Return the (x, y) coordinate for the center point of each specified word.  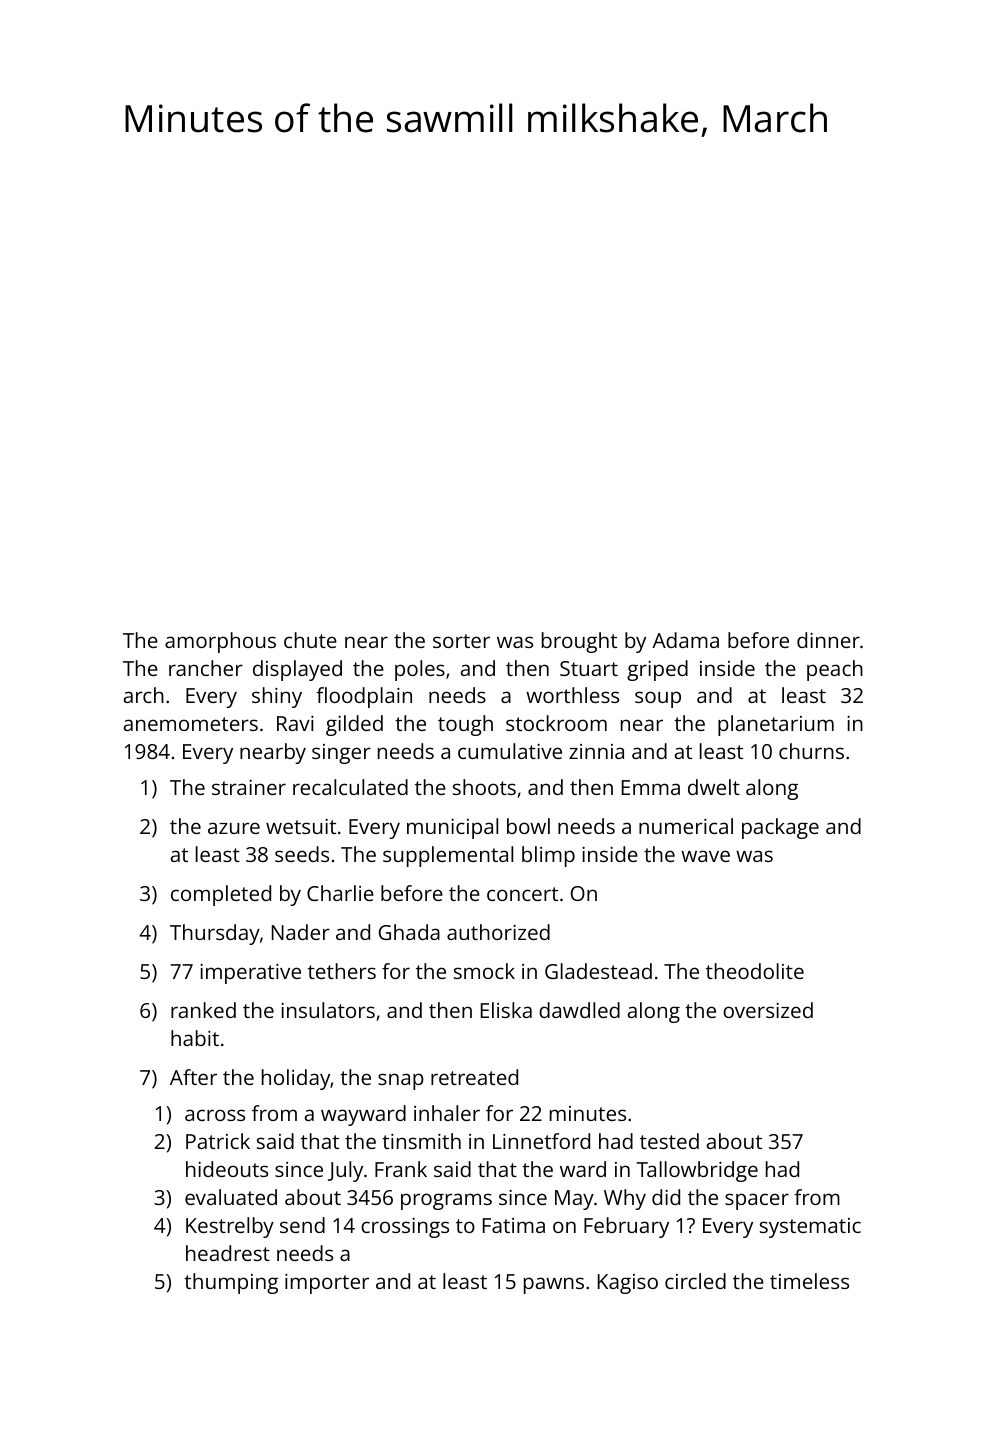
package (780, 828)
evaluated (231, 1197)
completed (221, 895)
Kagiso (628, 1284)
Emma (651, 787)
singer (341, 754)
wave (705, 856)
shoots (484, 787)
